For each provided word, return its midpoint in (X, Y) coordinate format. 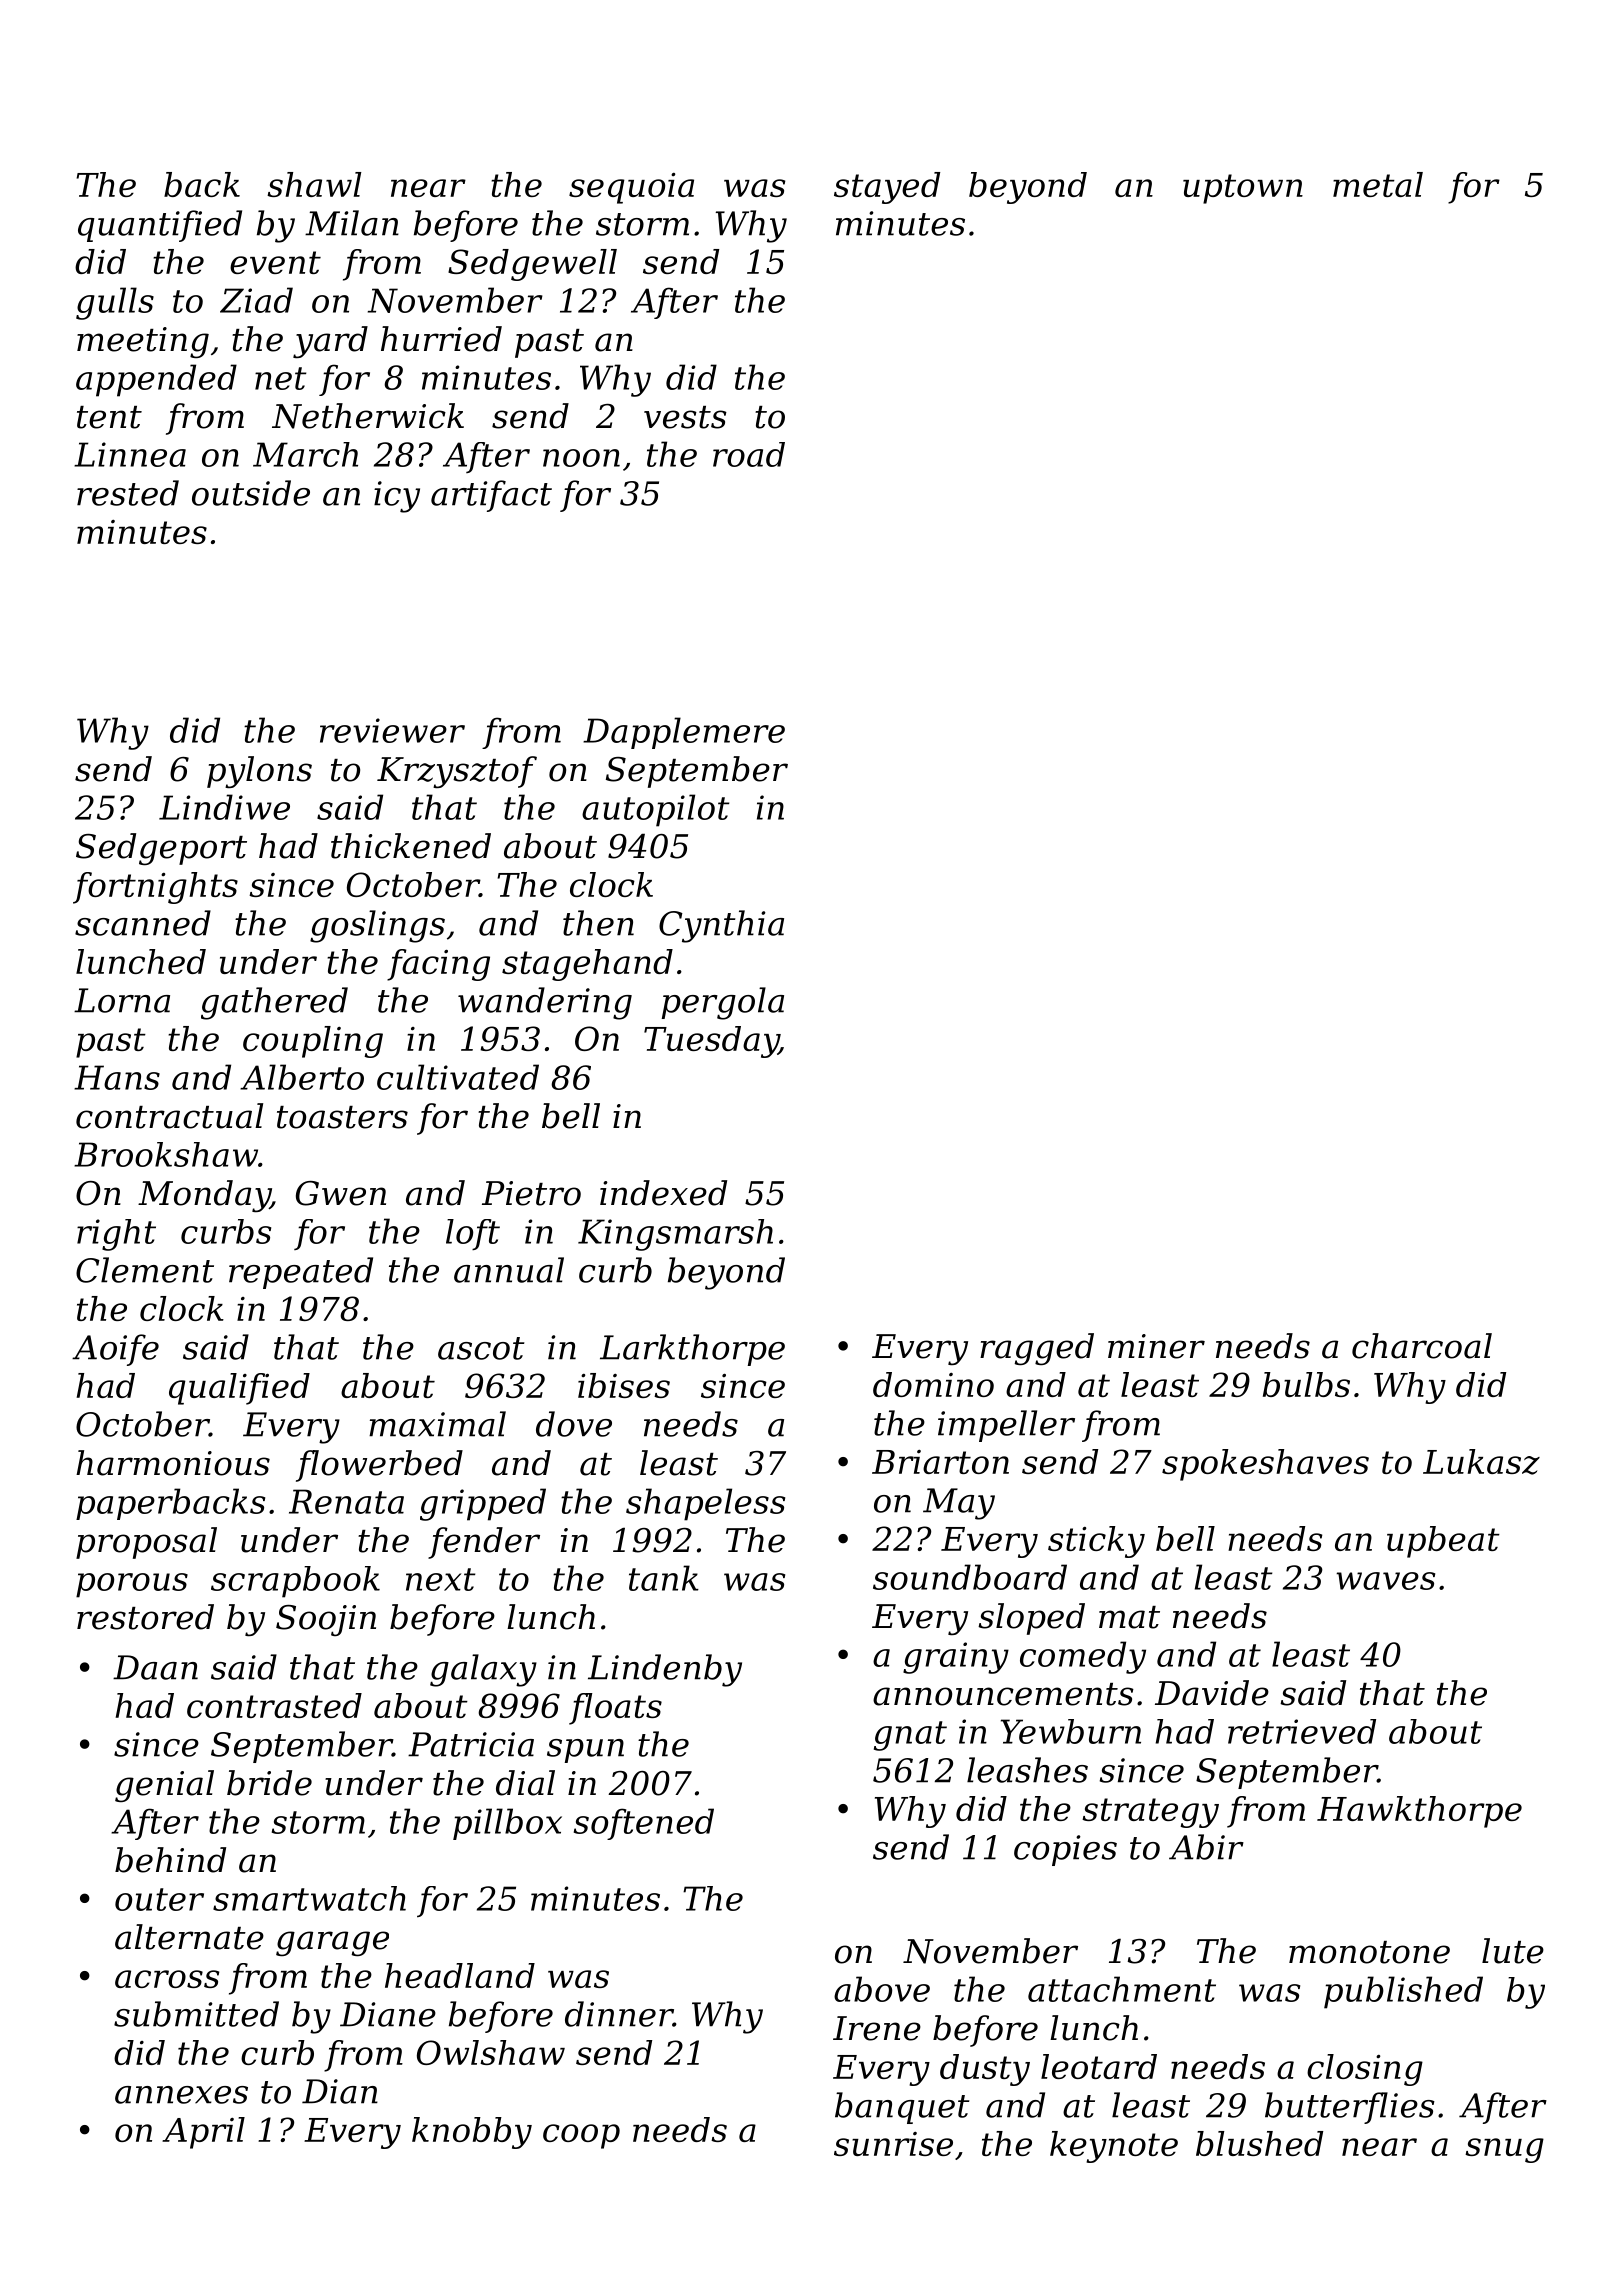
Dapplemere (684, 733)
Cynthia (721, 926)
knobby (472, 2133)
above (882, 1989)
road (749, 454)
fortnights (155, 888)
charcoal (1422, 1346)
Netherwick (368, 416)
